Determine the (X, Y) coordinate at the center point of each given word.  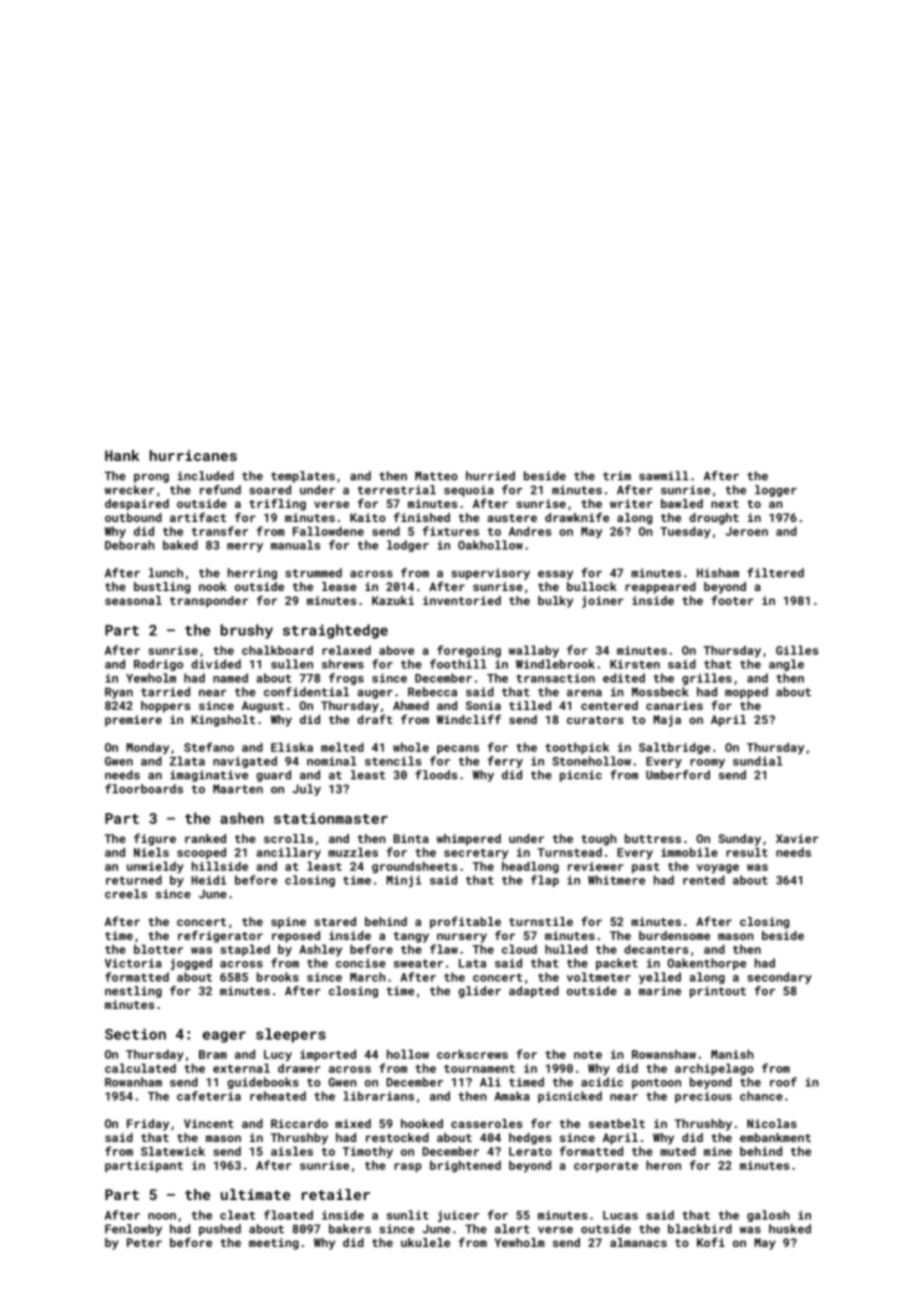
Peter (144, 1242)
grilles (707, 679)
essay (555, 575)
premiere (133, 721)
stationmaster (331, 818)
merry (245, 547)
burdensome (674, 935)
